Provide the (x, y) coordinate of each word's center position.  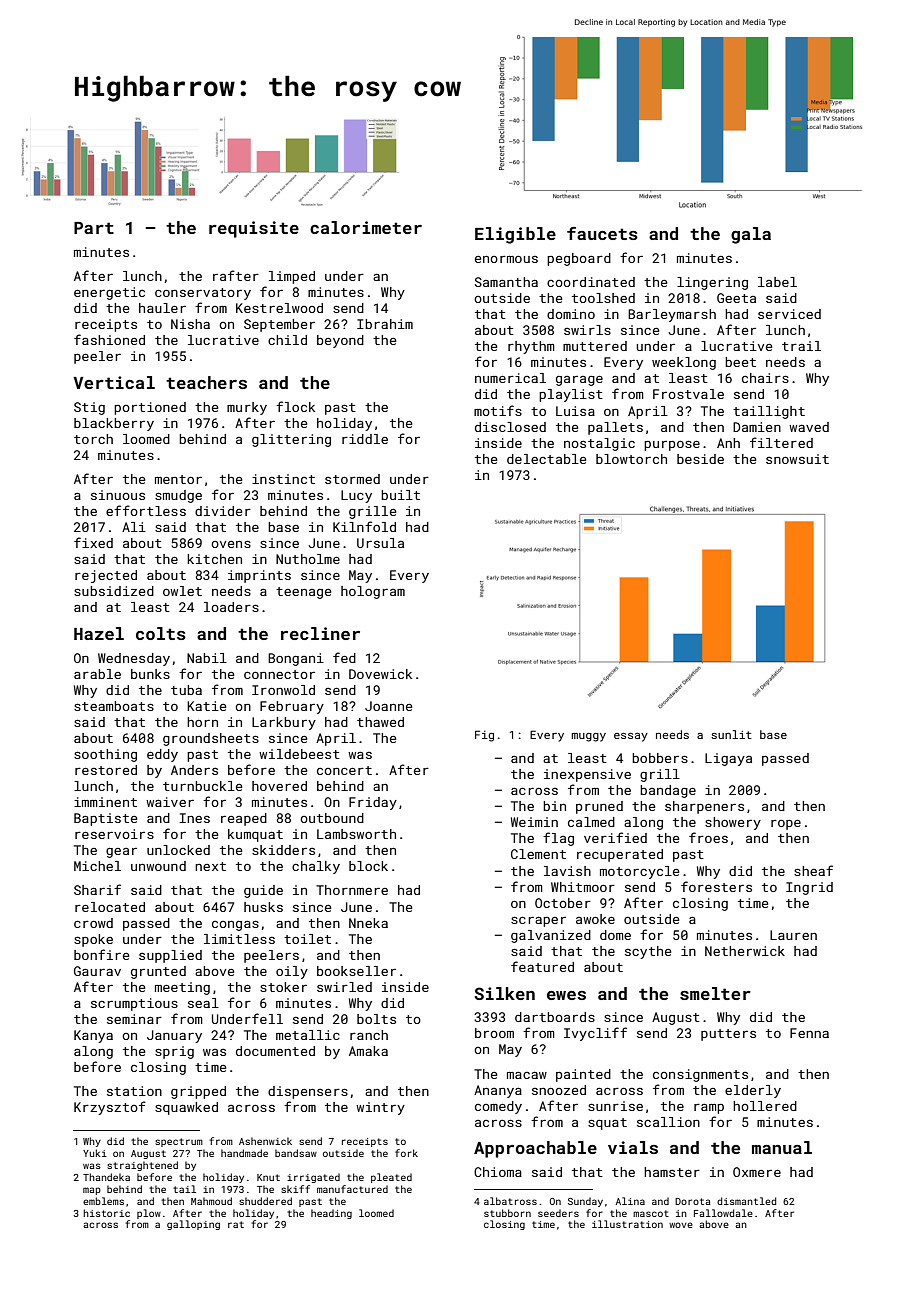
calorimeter (366, 227)
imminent (105, 802)
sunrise (615, 1106)
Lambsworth (356, 834)
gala (751, 235)
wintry (380, 1108)
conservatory (203, 294)
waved (809, 427)
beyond (340, 341)
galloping (193, 1225)
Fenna (809, 1033)
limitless (239, 939)
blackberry (114, 424)
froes (708, 837)
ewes (566, 995)
